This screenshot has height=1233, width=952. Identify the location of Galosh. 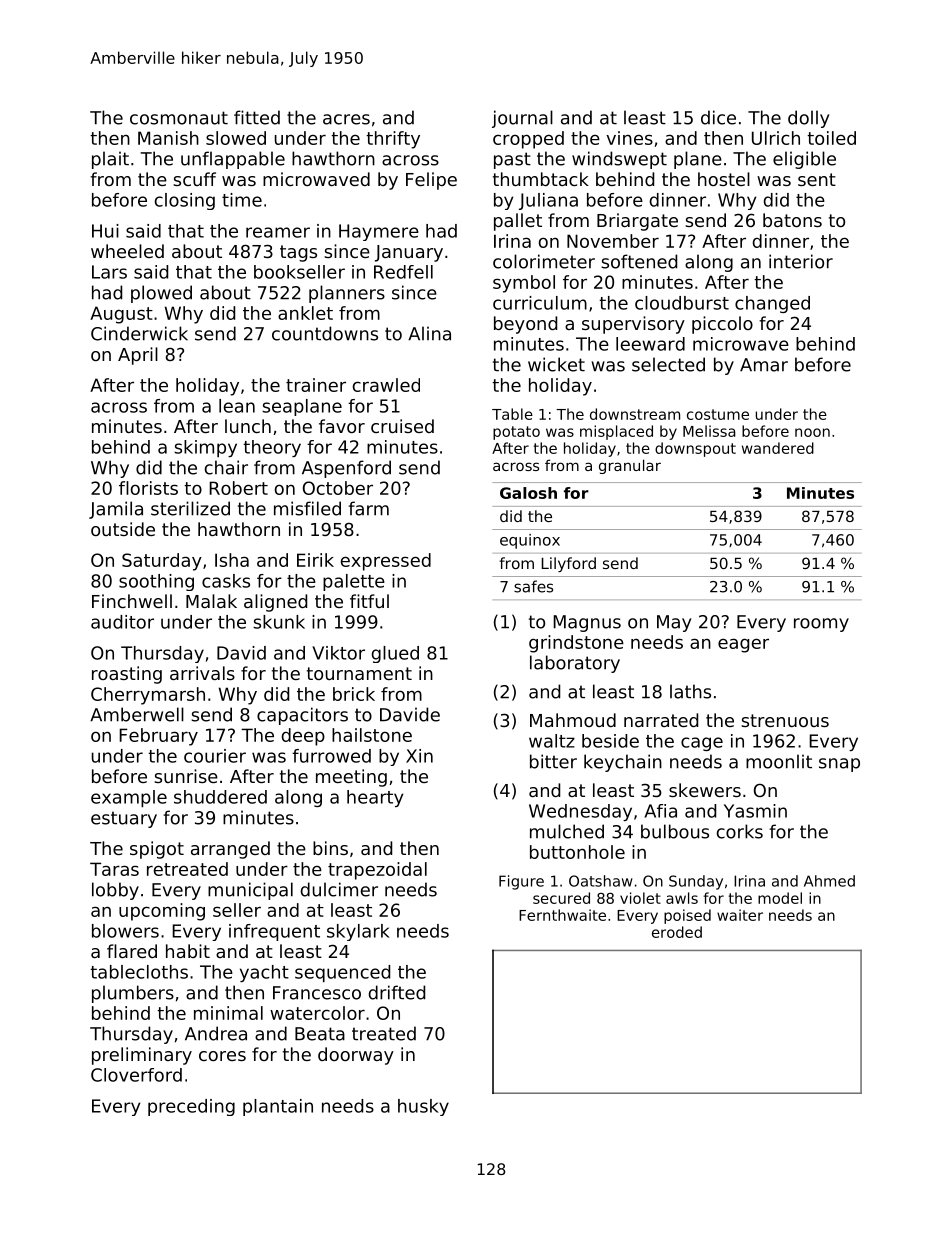
(528, 493).
